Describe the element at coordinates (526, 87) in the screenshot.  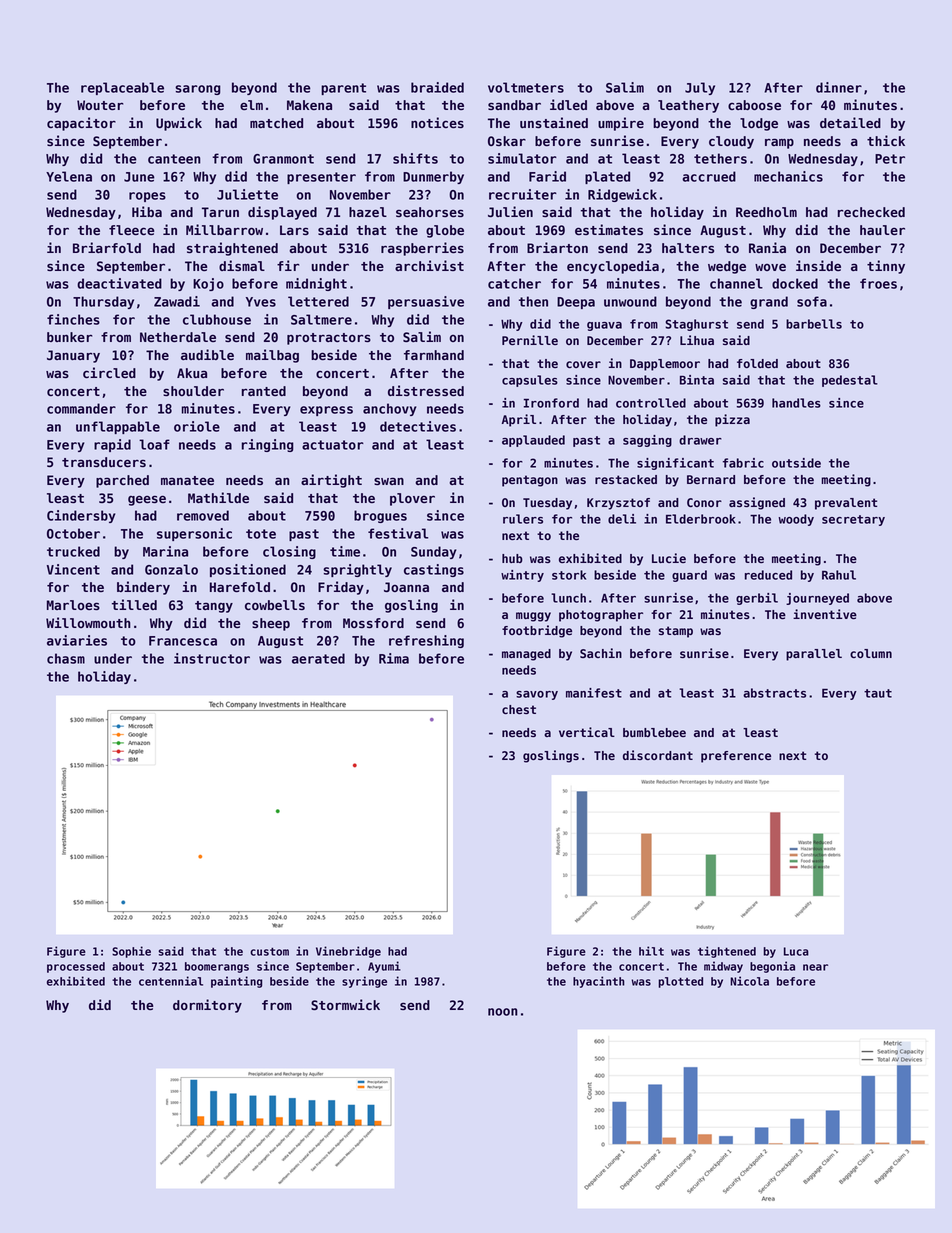
I see `voltmeters` at that location.
